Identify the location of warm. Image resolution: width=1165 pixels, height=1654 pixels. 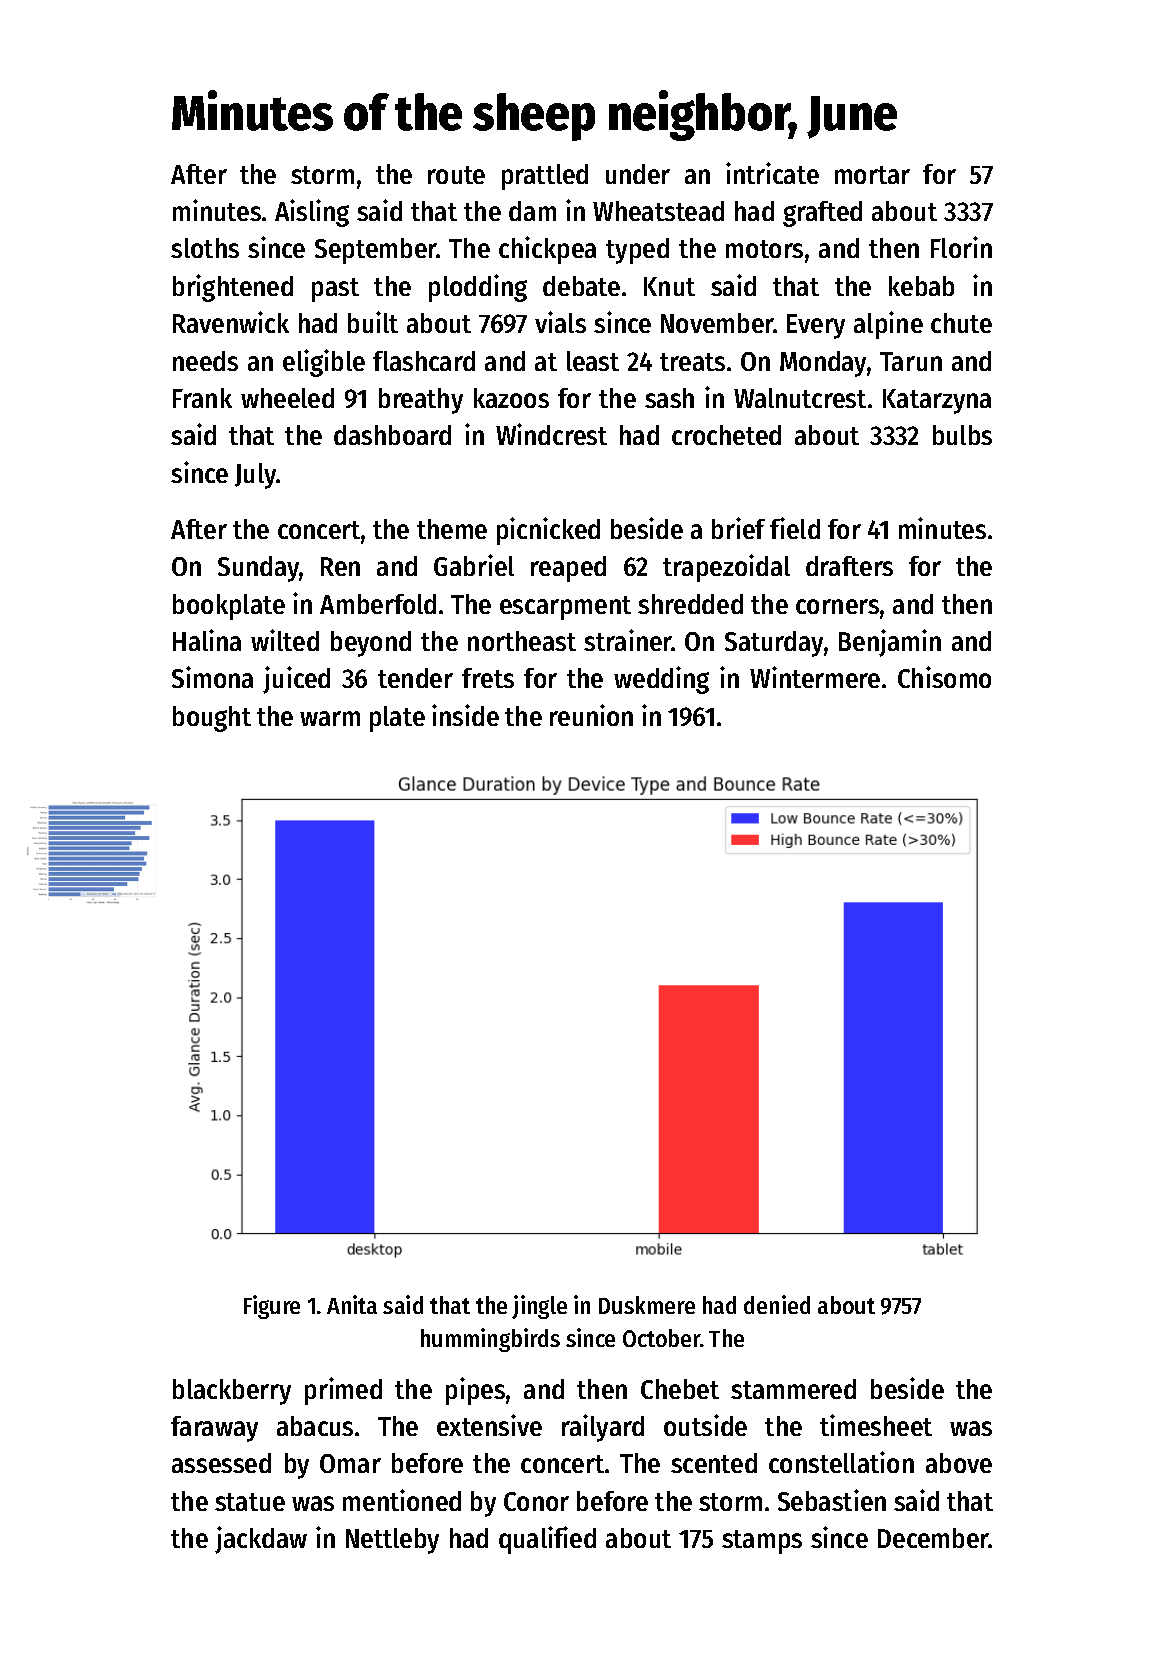
(330, 718).
